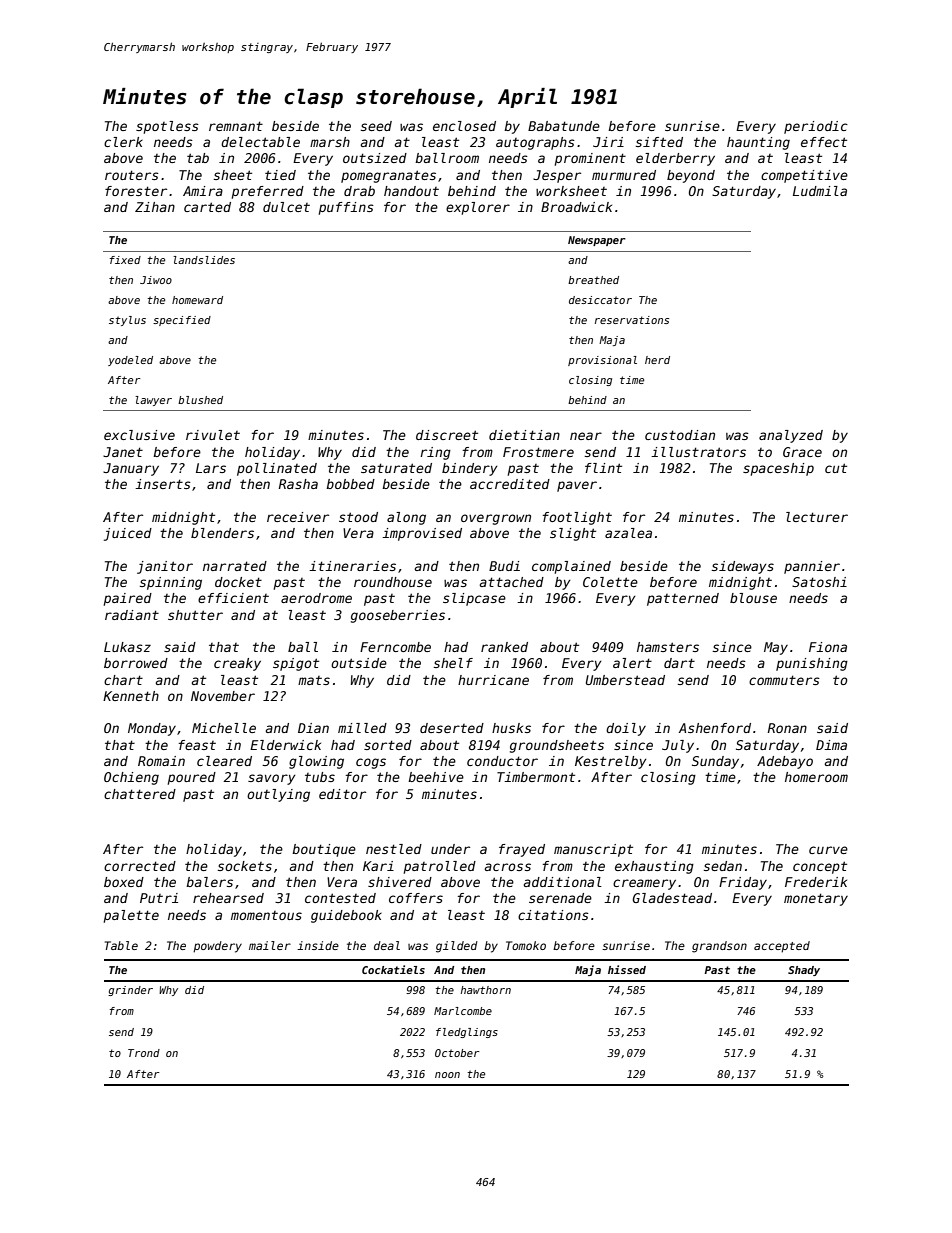  What do you see at coordinates (440, 867) in the screenshot?
I see `patrolled` at bounding box center [440, 867].
